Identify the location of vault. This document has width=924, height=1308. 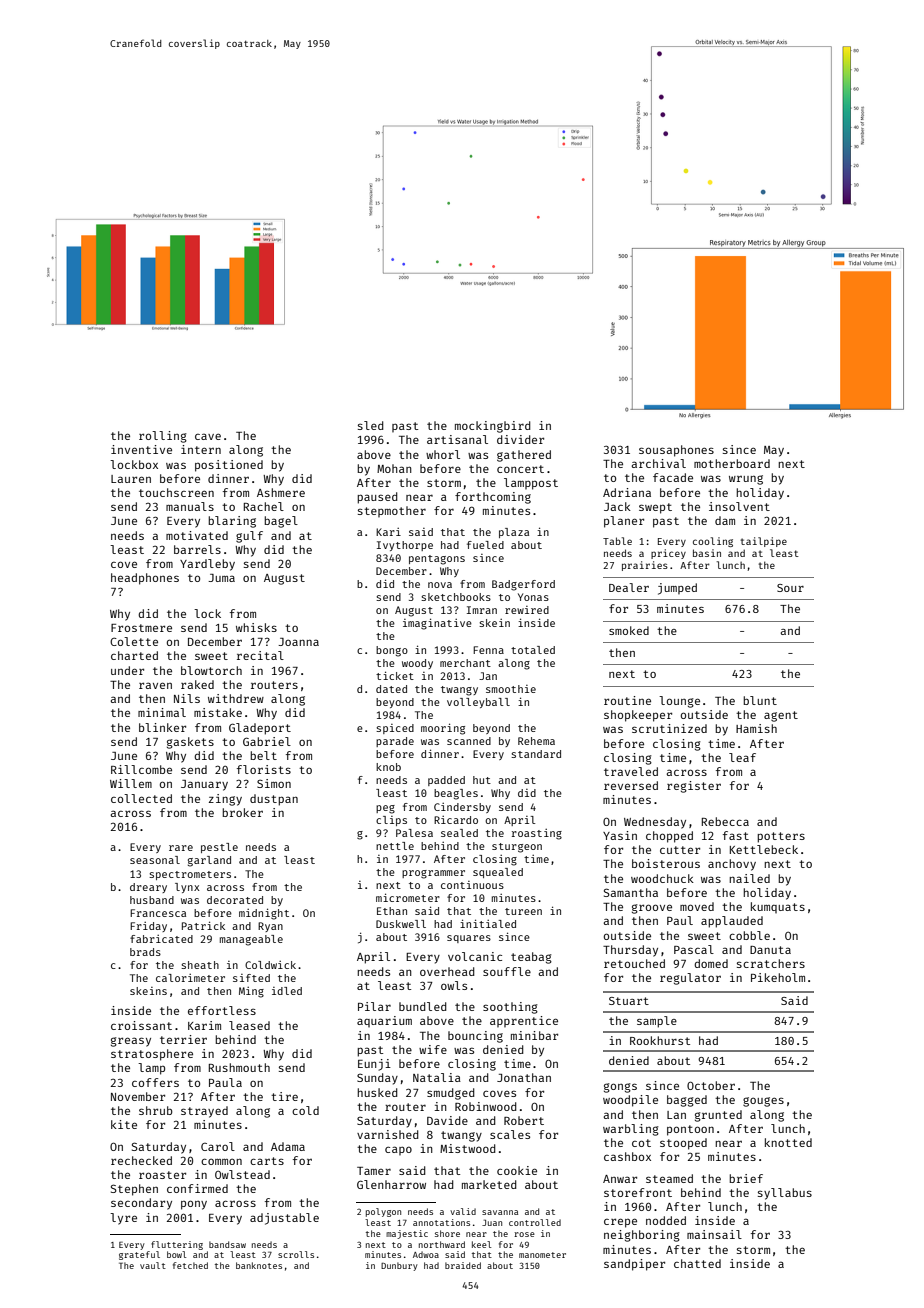
(153, 1265).
